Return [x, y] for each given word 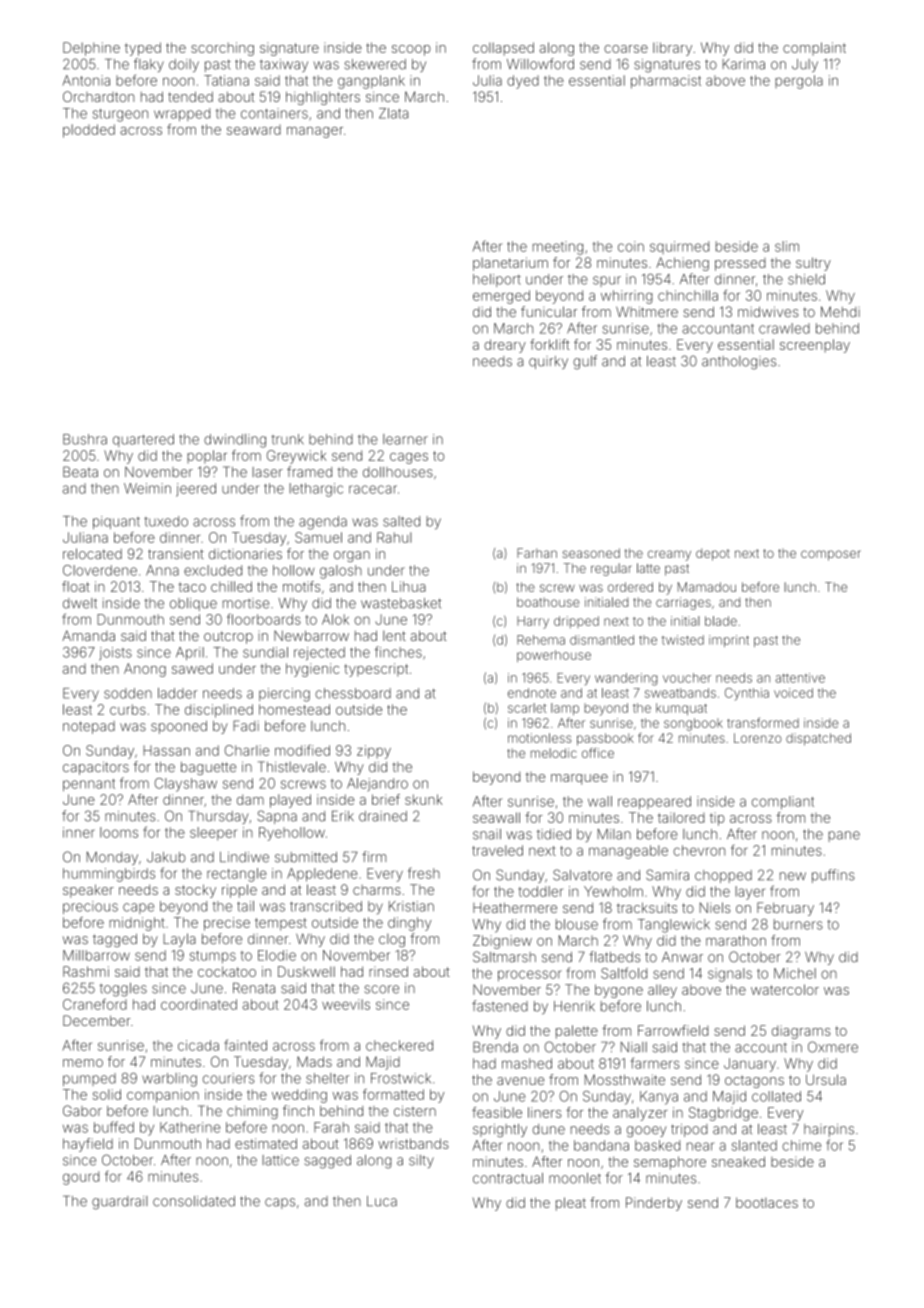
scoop [411, 50]
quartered [143, 440]
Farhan [537, 553]
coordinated [199, 1004]
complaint [814, 49]
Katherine [190, 1127]
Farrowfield [673, 1030]
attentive [800, 678]
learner [405, 439]
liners [545, 1112]
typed [143, 49]
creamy [669, 555]
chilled [231, 586]
